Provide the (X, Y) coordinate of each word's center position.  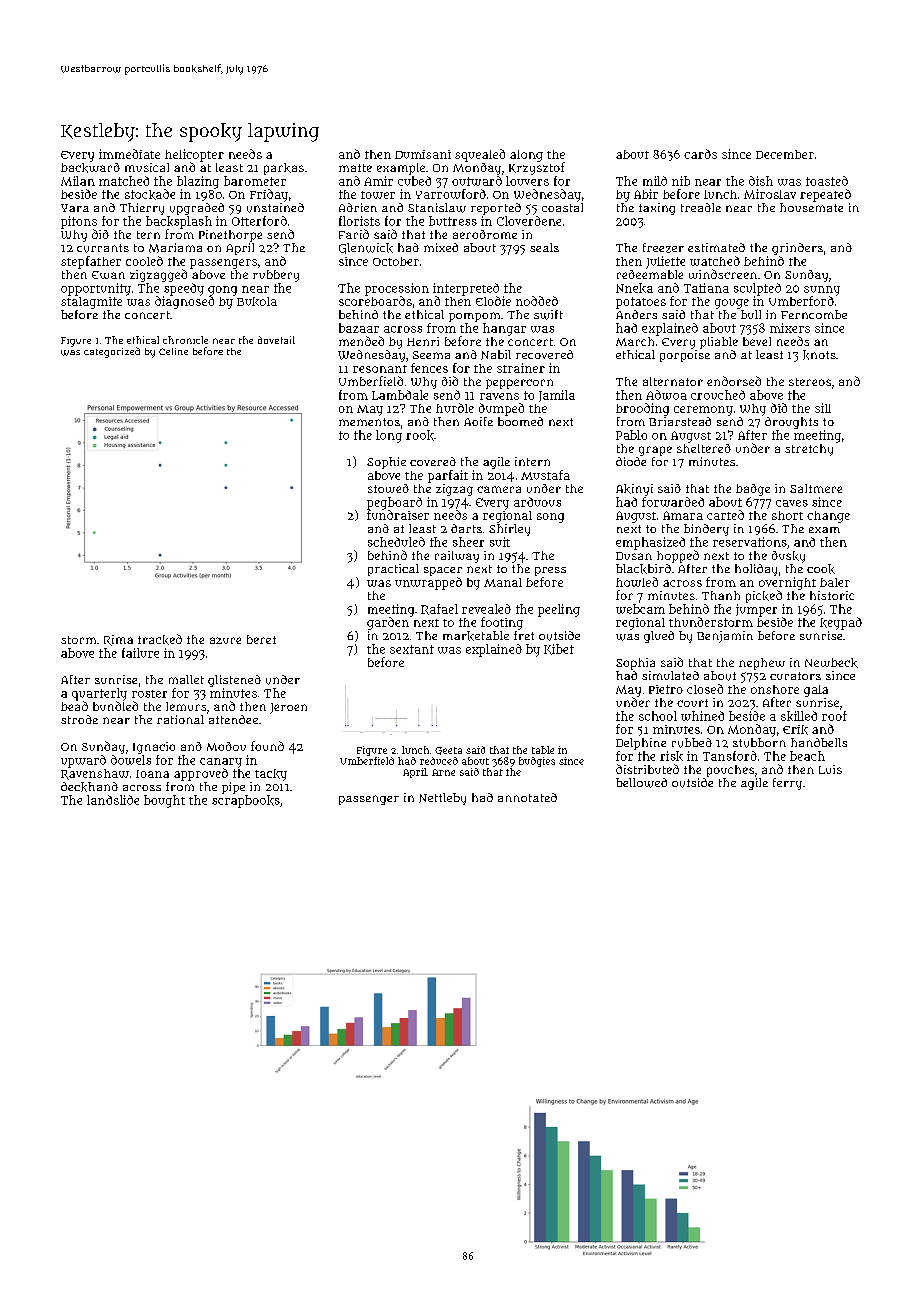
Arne (443, 772)
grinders (797, 249)
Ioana (152, 774)
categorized (112, 352)
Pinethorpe (230, 236)
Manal (503, 582)
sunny (822, 291)
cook (821, 569)
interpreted (466, 289)
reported (496, 209)
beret (261, 639)
